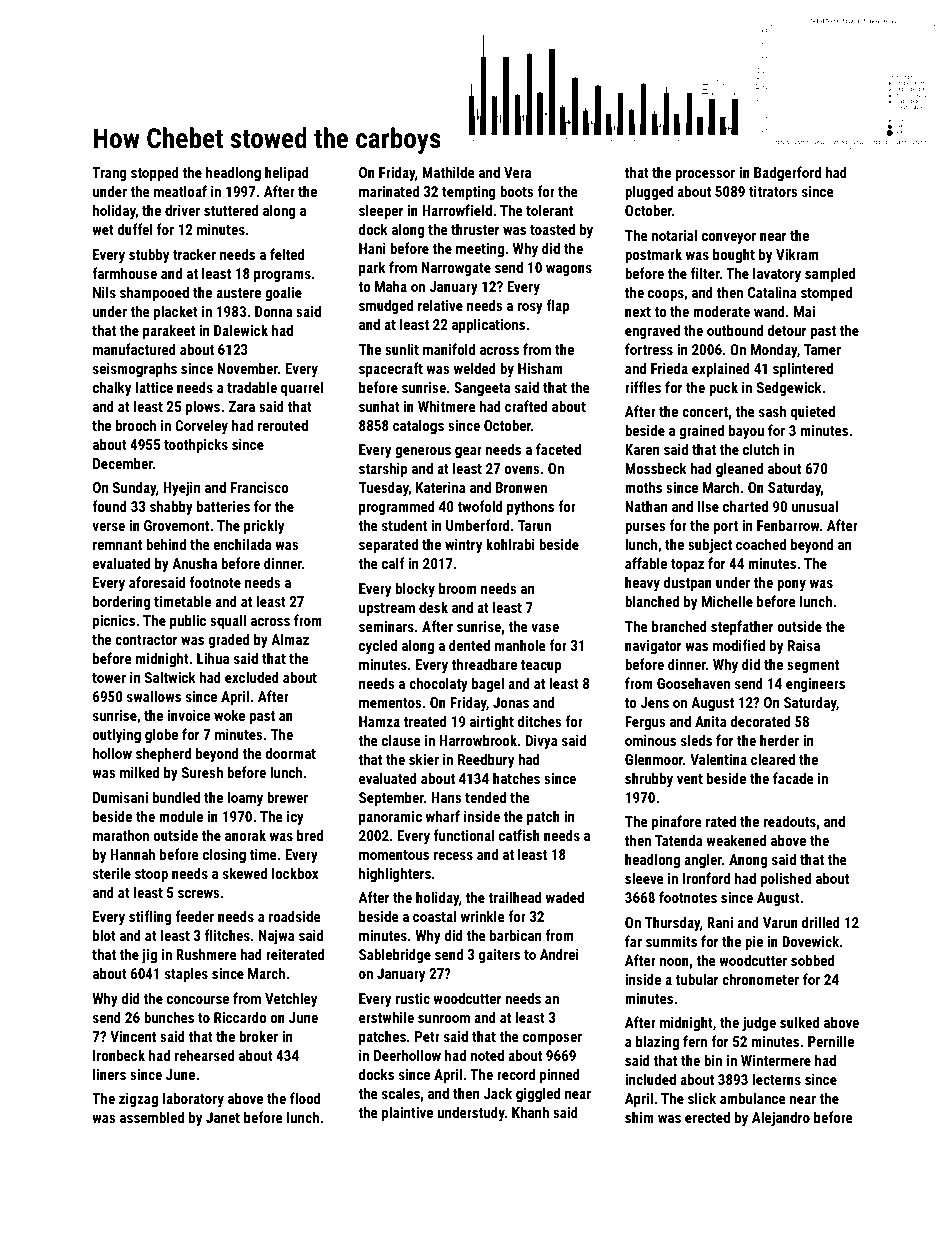 The width and height of the screenshot is (952, 1233). I want to click on outlying, so click(117, 735).
